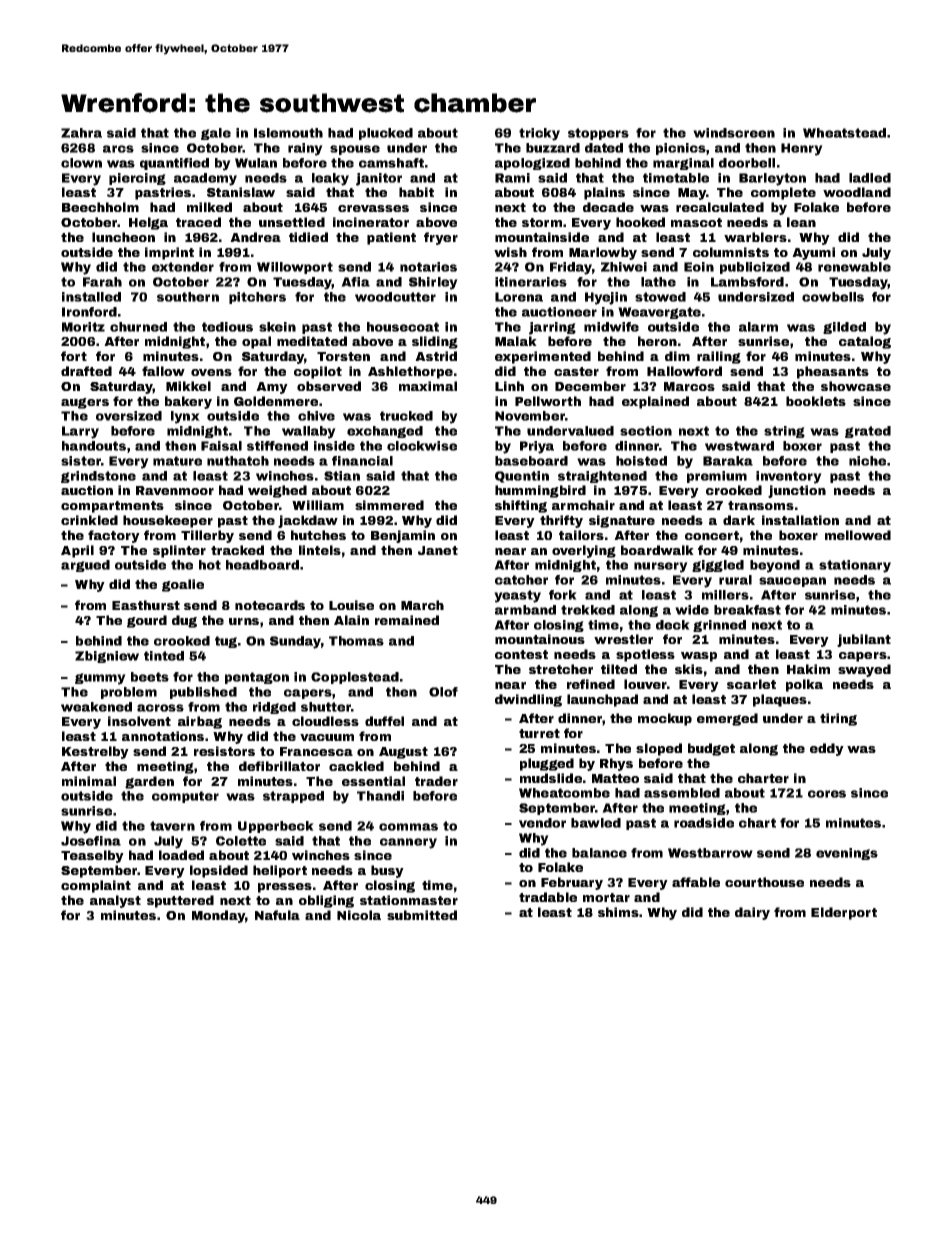  Describe the element at coordinates (428, 386) in the page. I see `maximal` at that location.
